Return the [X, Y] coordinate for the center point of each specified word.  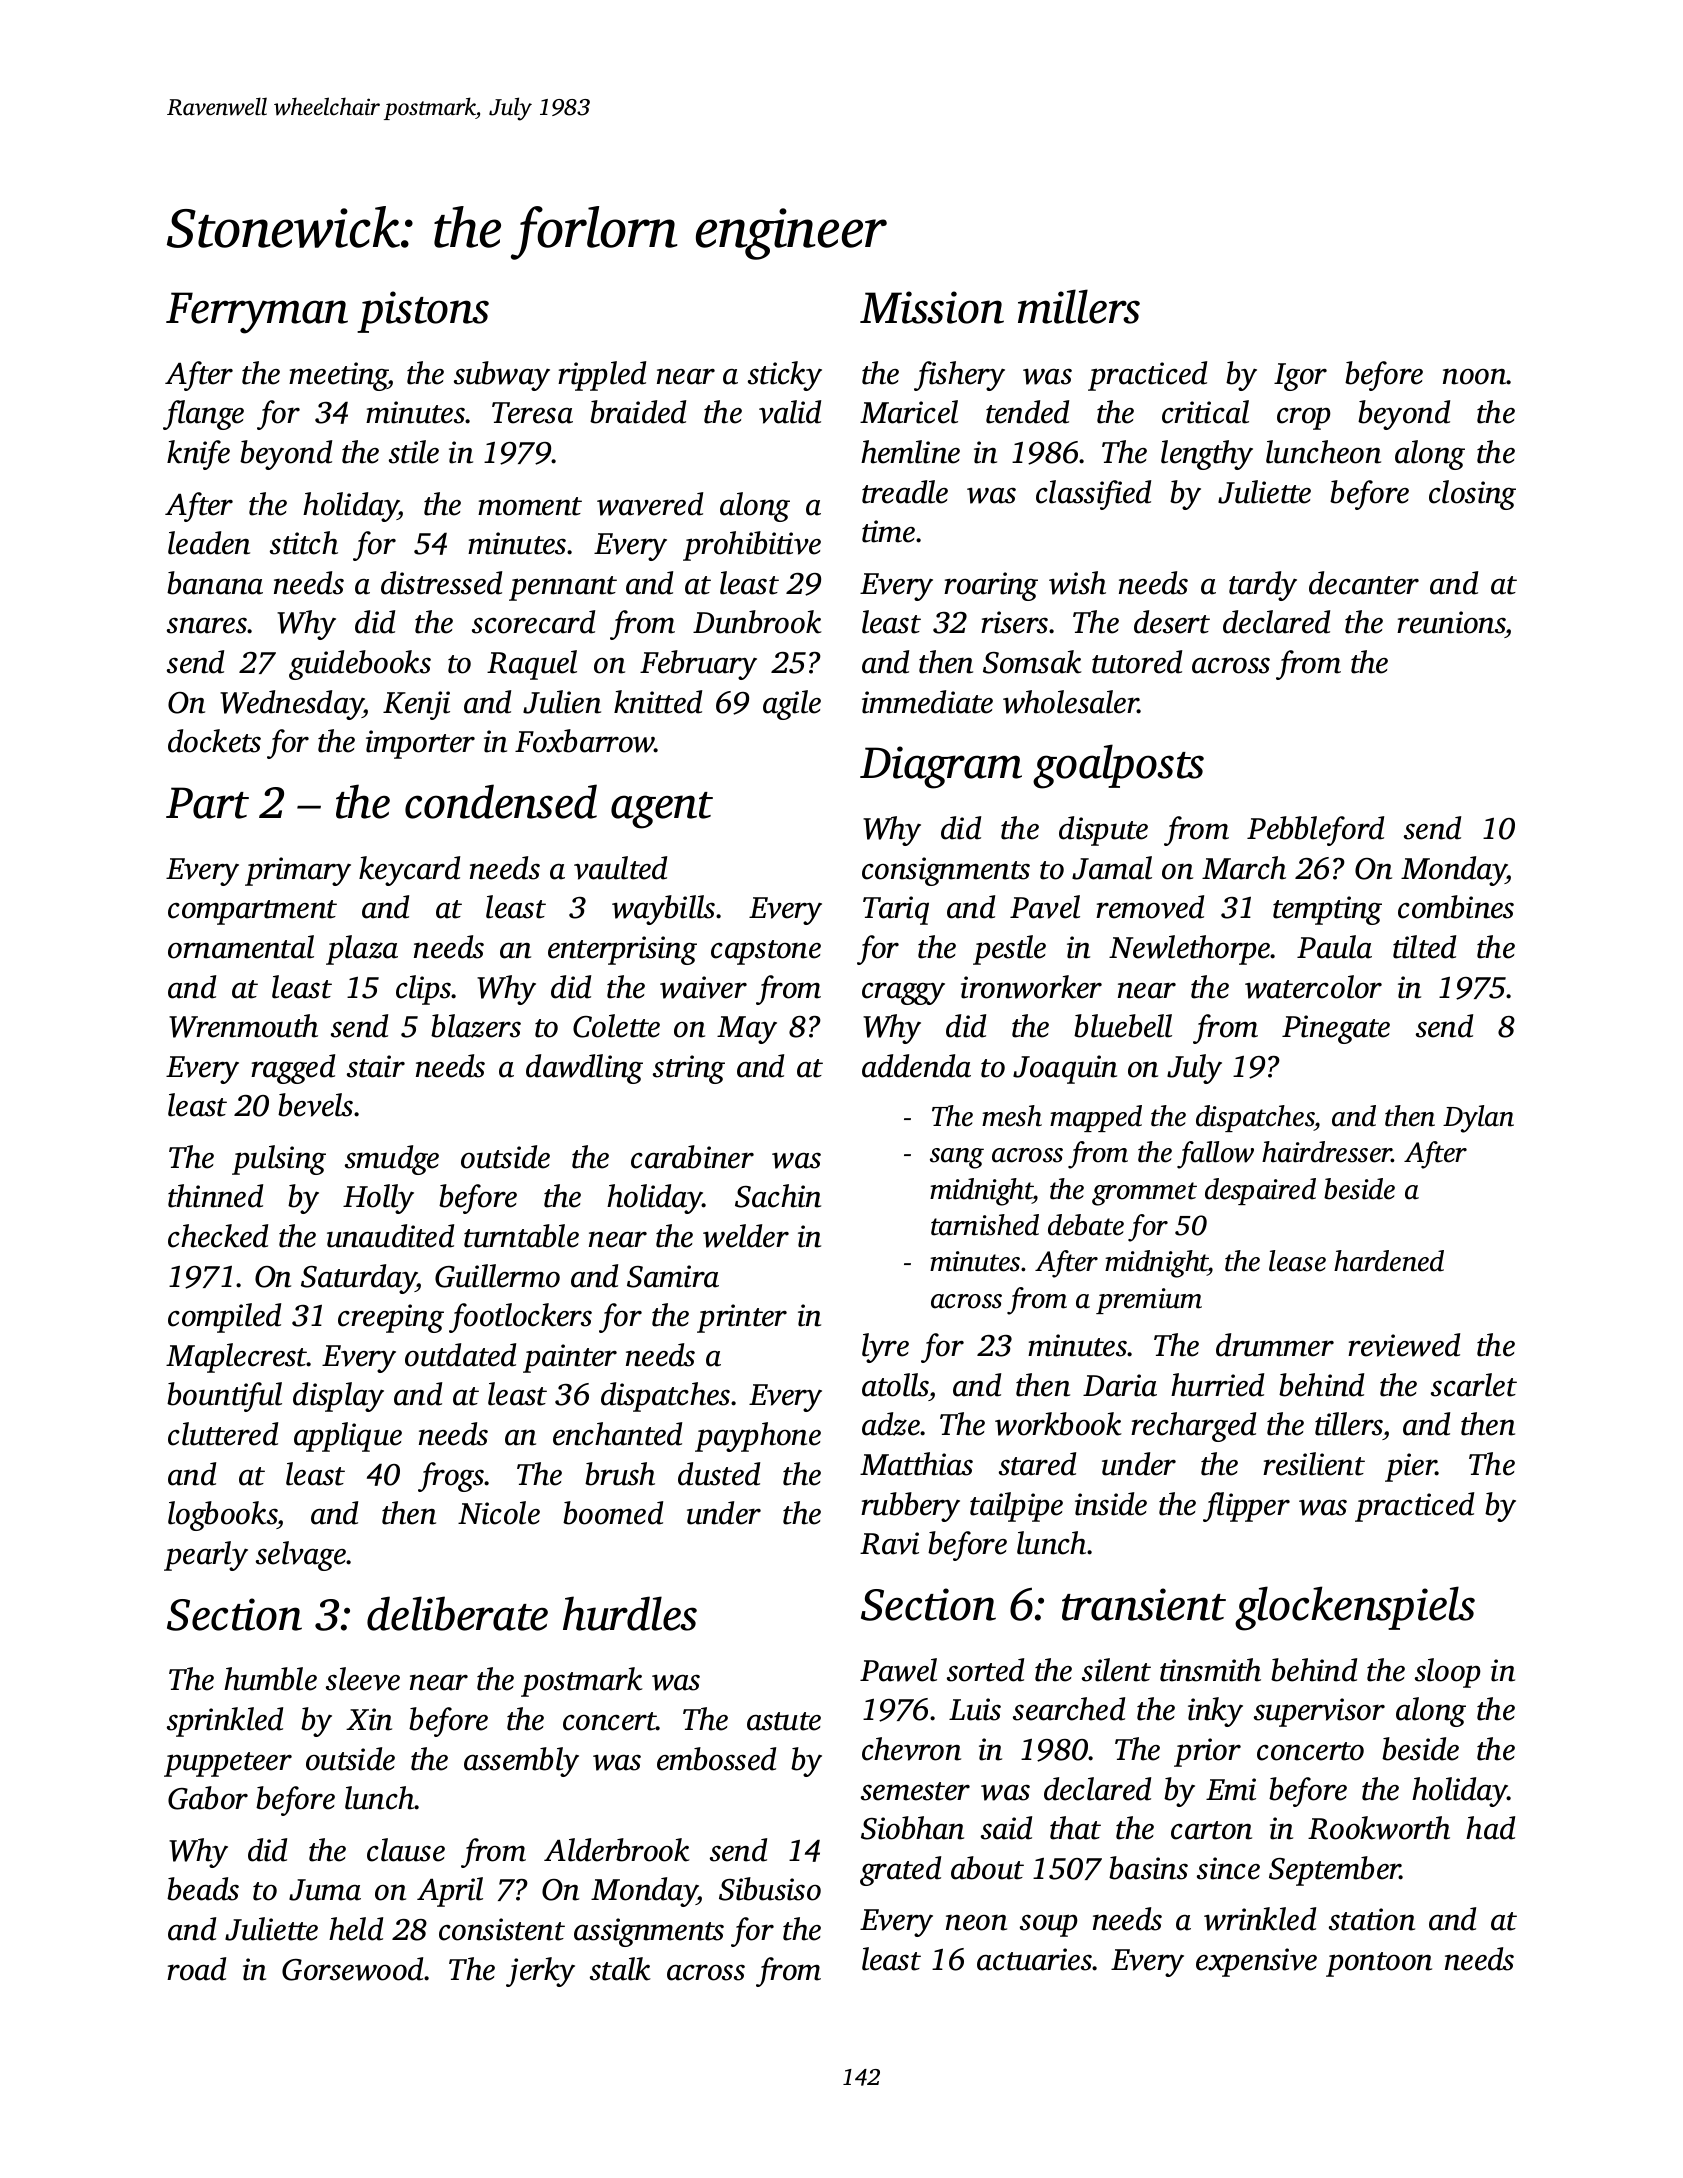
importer [420, 744]
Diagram [941, 767]
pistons [423, 312]
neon [976, 1922]
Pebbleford [1315, 831]
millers [1079, 306]
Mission [932, 307]
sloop [1448, 1673]
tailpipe [1016, 1507]
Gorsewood [353, 1969]
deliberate [457, 1613]
